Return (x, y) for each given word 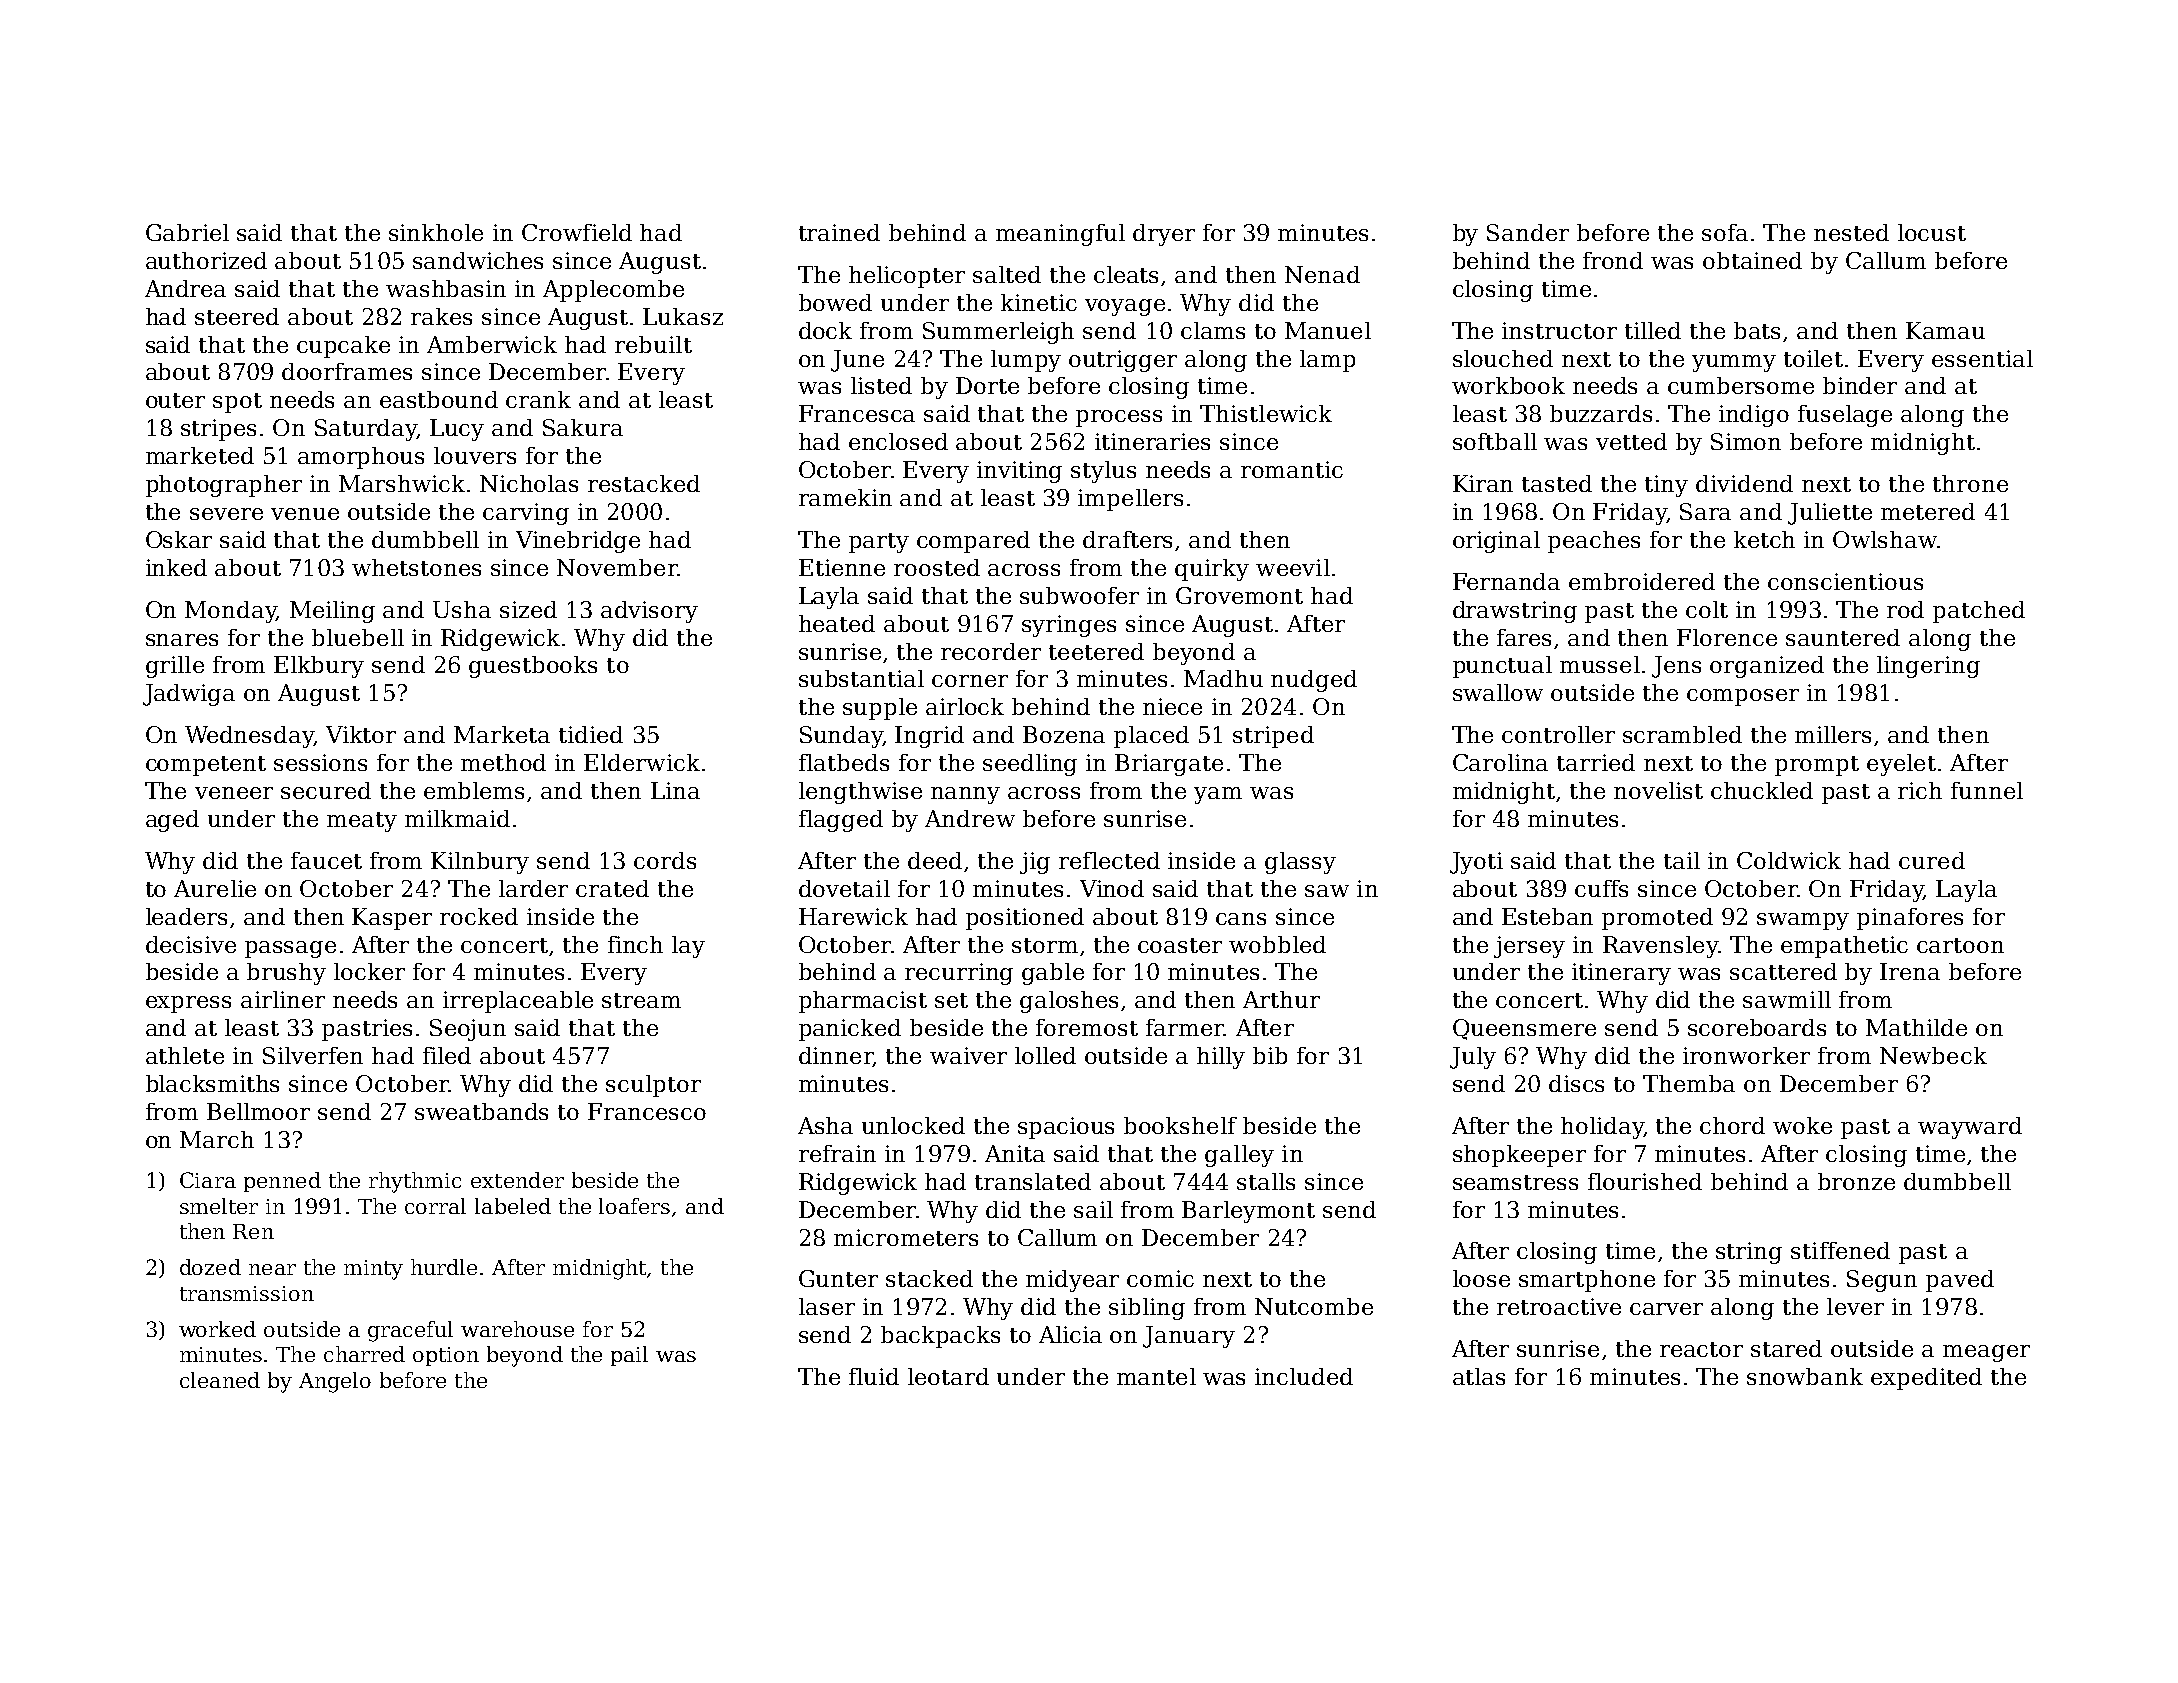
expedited (1926, 1379)
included (1304, 1376)
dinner (836, 1057)
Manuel (1328, 330)
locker (369, 971)
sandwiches (478, 260)
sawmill (1787, 999)
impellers (1130, 500)
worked (217, 1329)
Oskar (179, 539)
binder (1860, 385)
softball (1495, 441)
